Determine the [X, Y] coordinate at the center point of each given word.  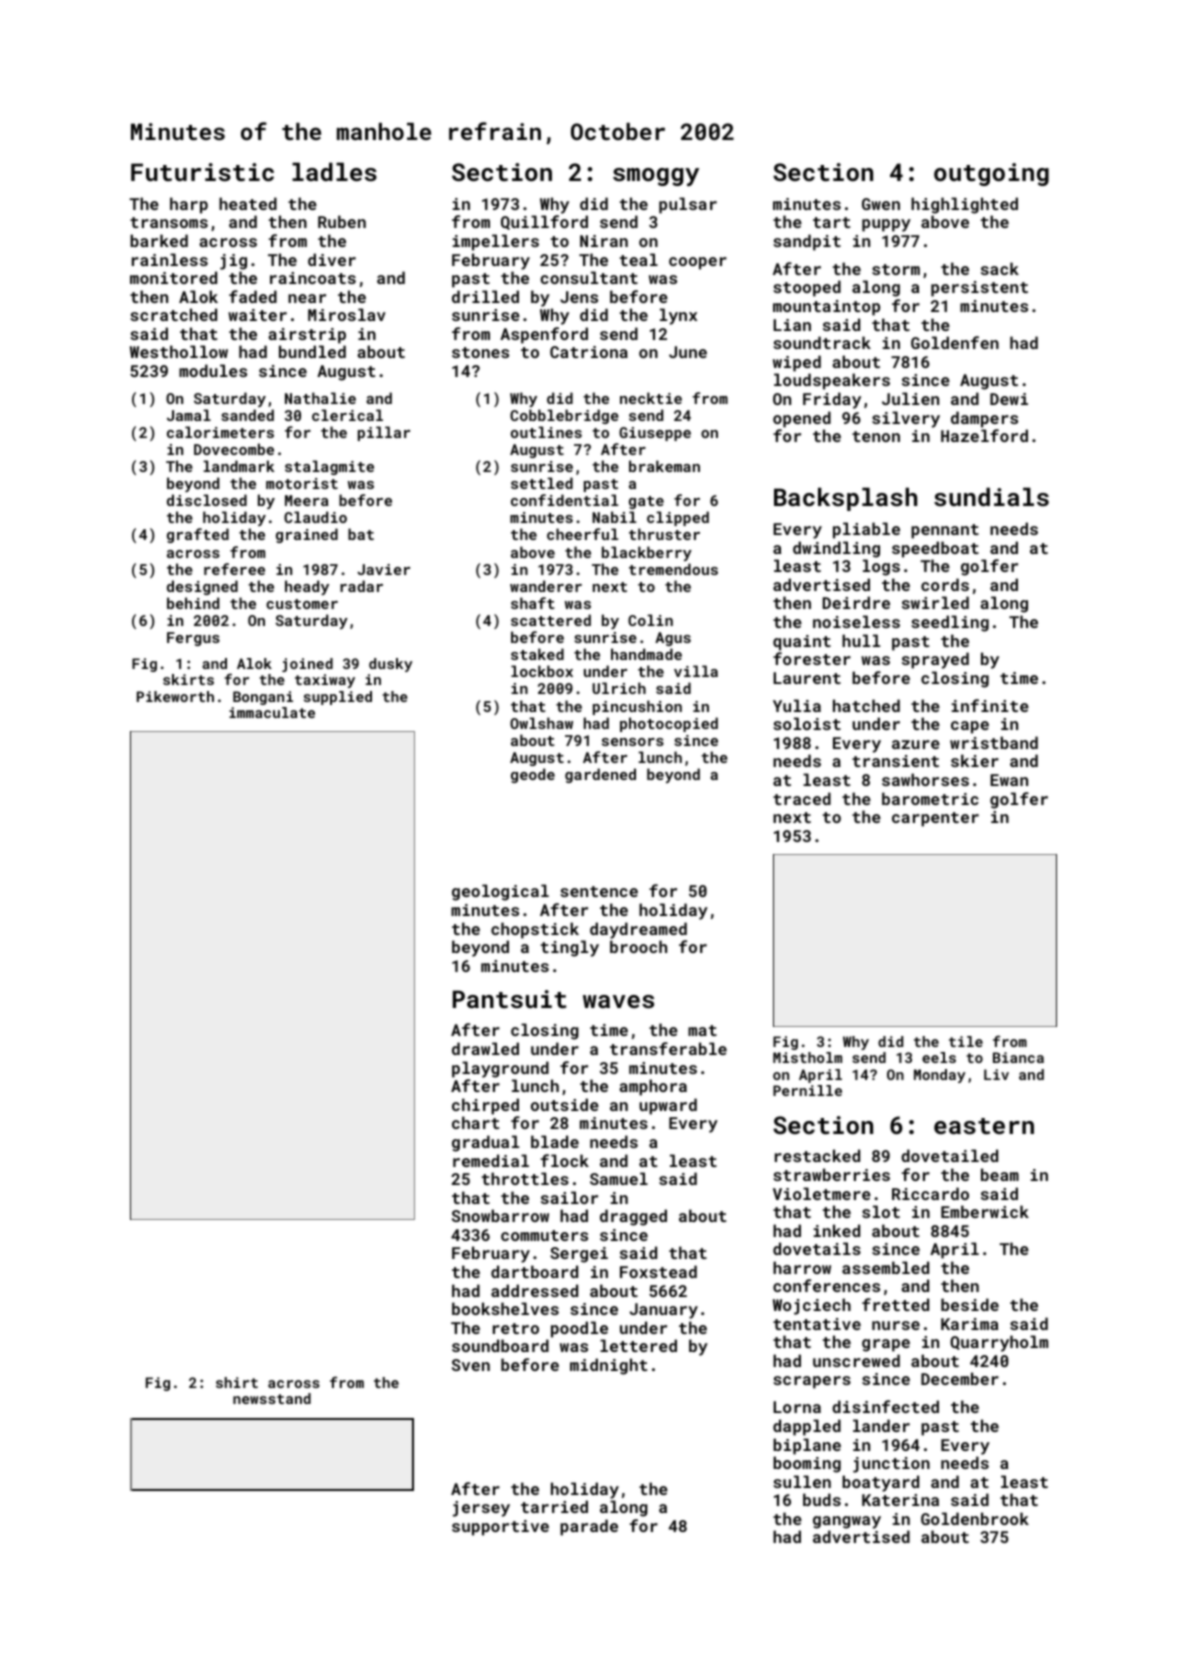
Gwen [881, 204]
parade [589, 1527]
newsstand [272, 1398]
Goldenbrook [975, 1518]
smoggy [656, 177]
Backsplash [845, 499]
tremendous [673, 569]
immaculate [272, 712]
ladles [334, 171]
